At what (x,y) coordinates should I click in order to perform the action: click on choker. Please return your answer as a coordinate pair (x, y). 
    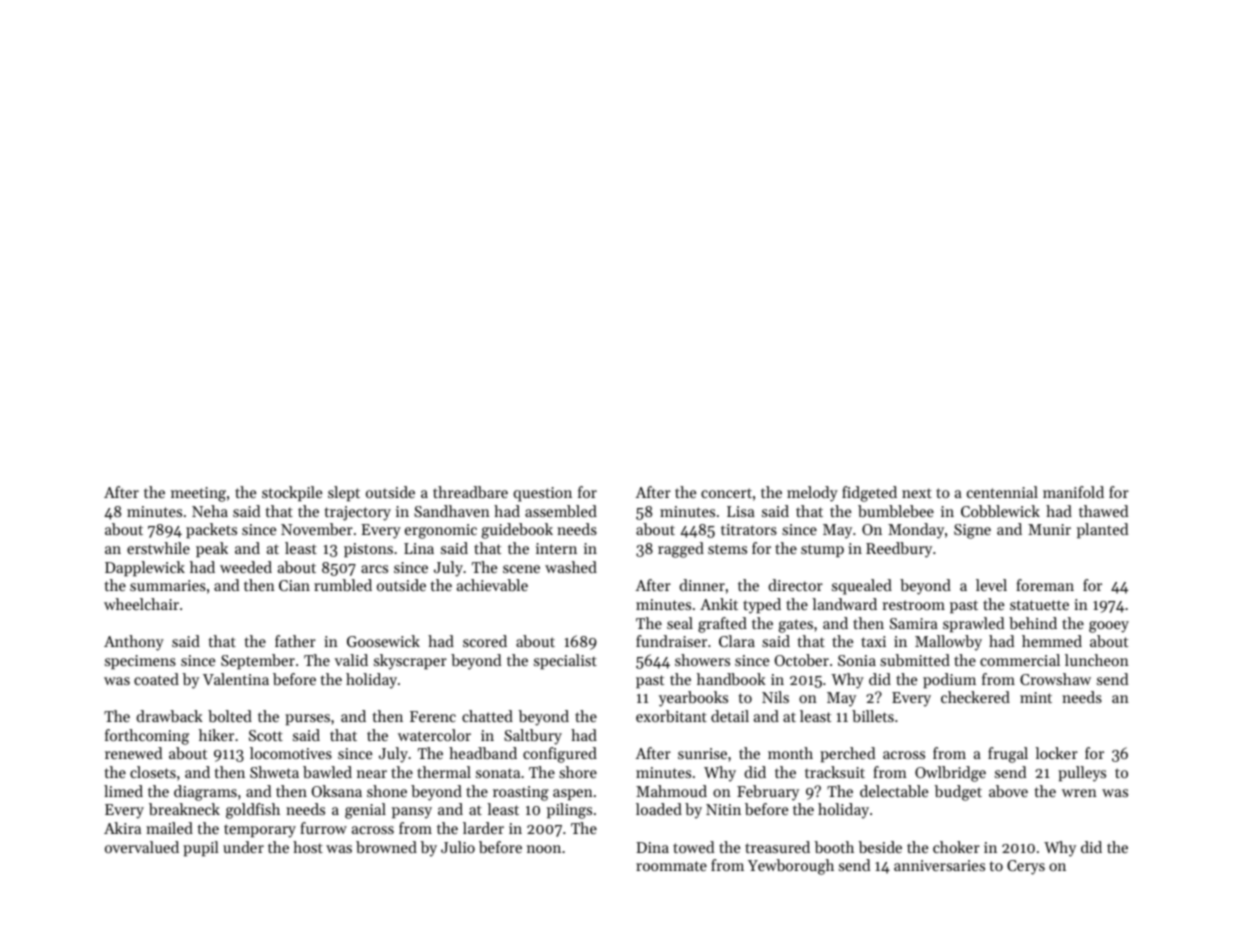
    Looking at the image, I should click on (956, 847).
